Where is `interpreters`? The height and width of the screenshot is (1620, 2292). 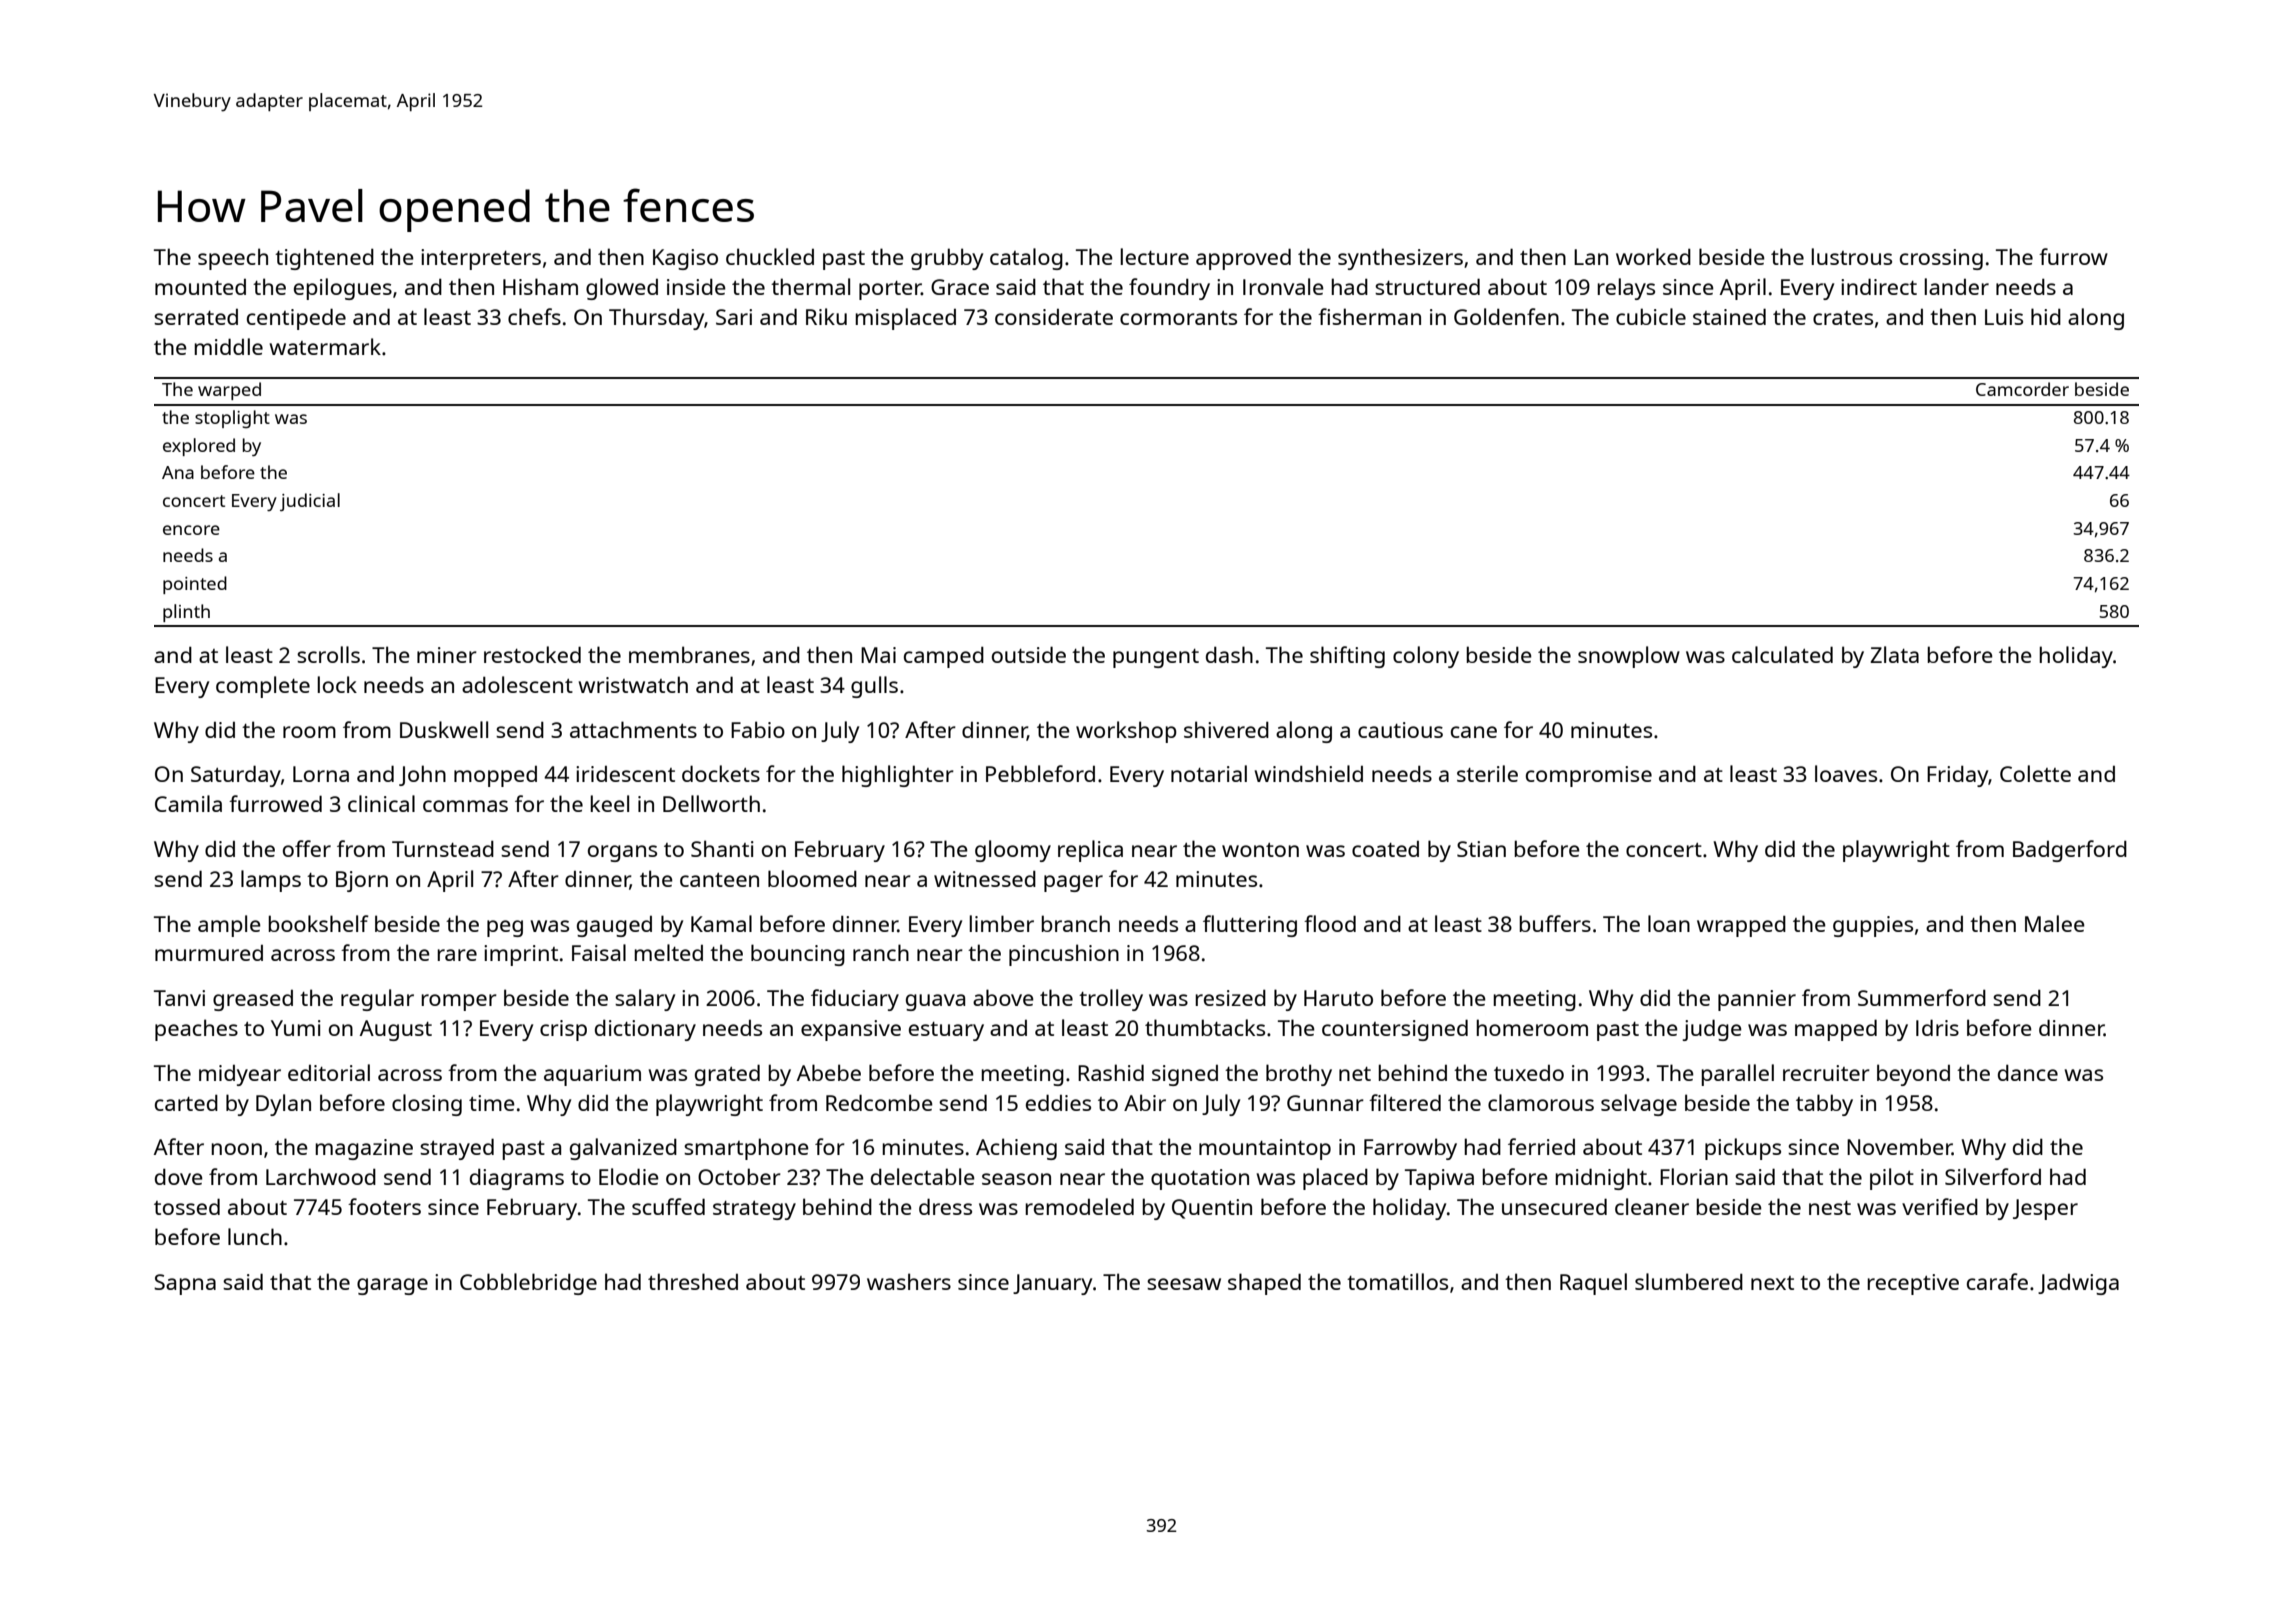 interpreters is located at coordinates (481, 259).
